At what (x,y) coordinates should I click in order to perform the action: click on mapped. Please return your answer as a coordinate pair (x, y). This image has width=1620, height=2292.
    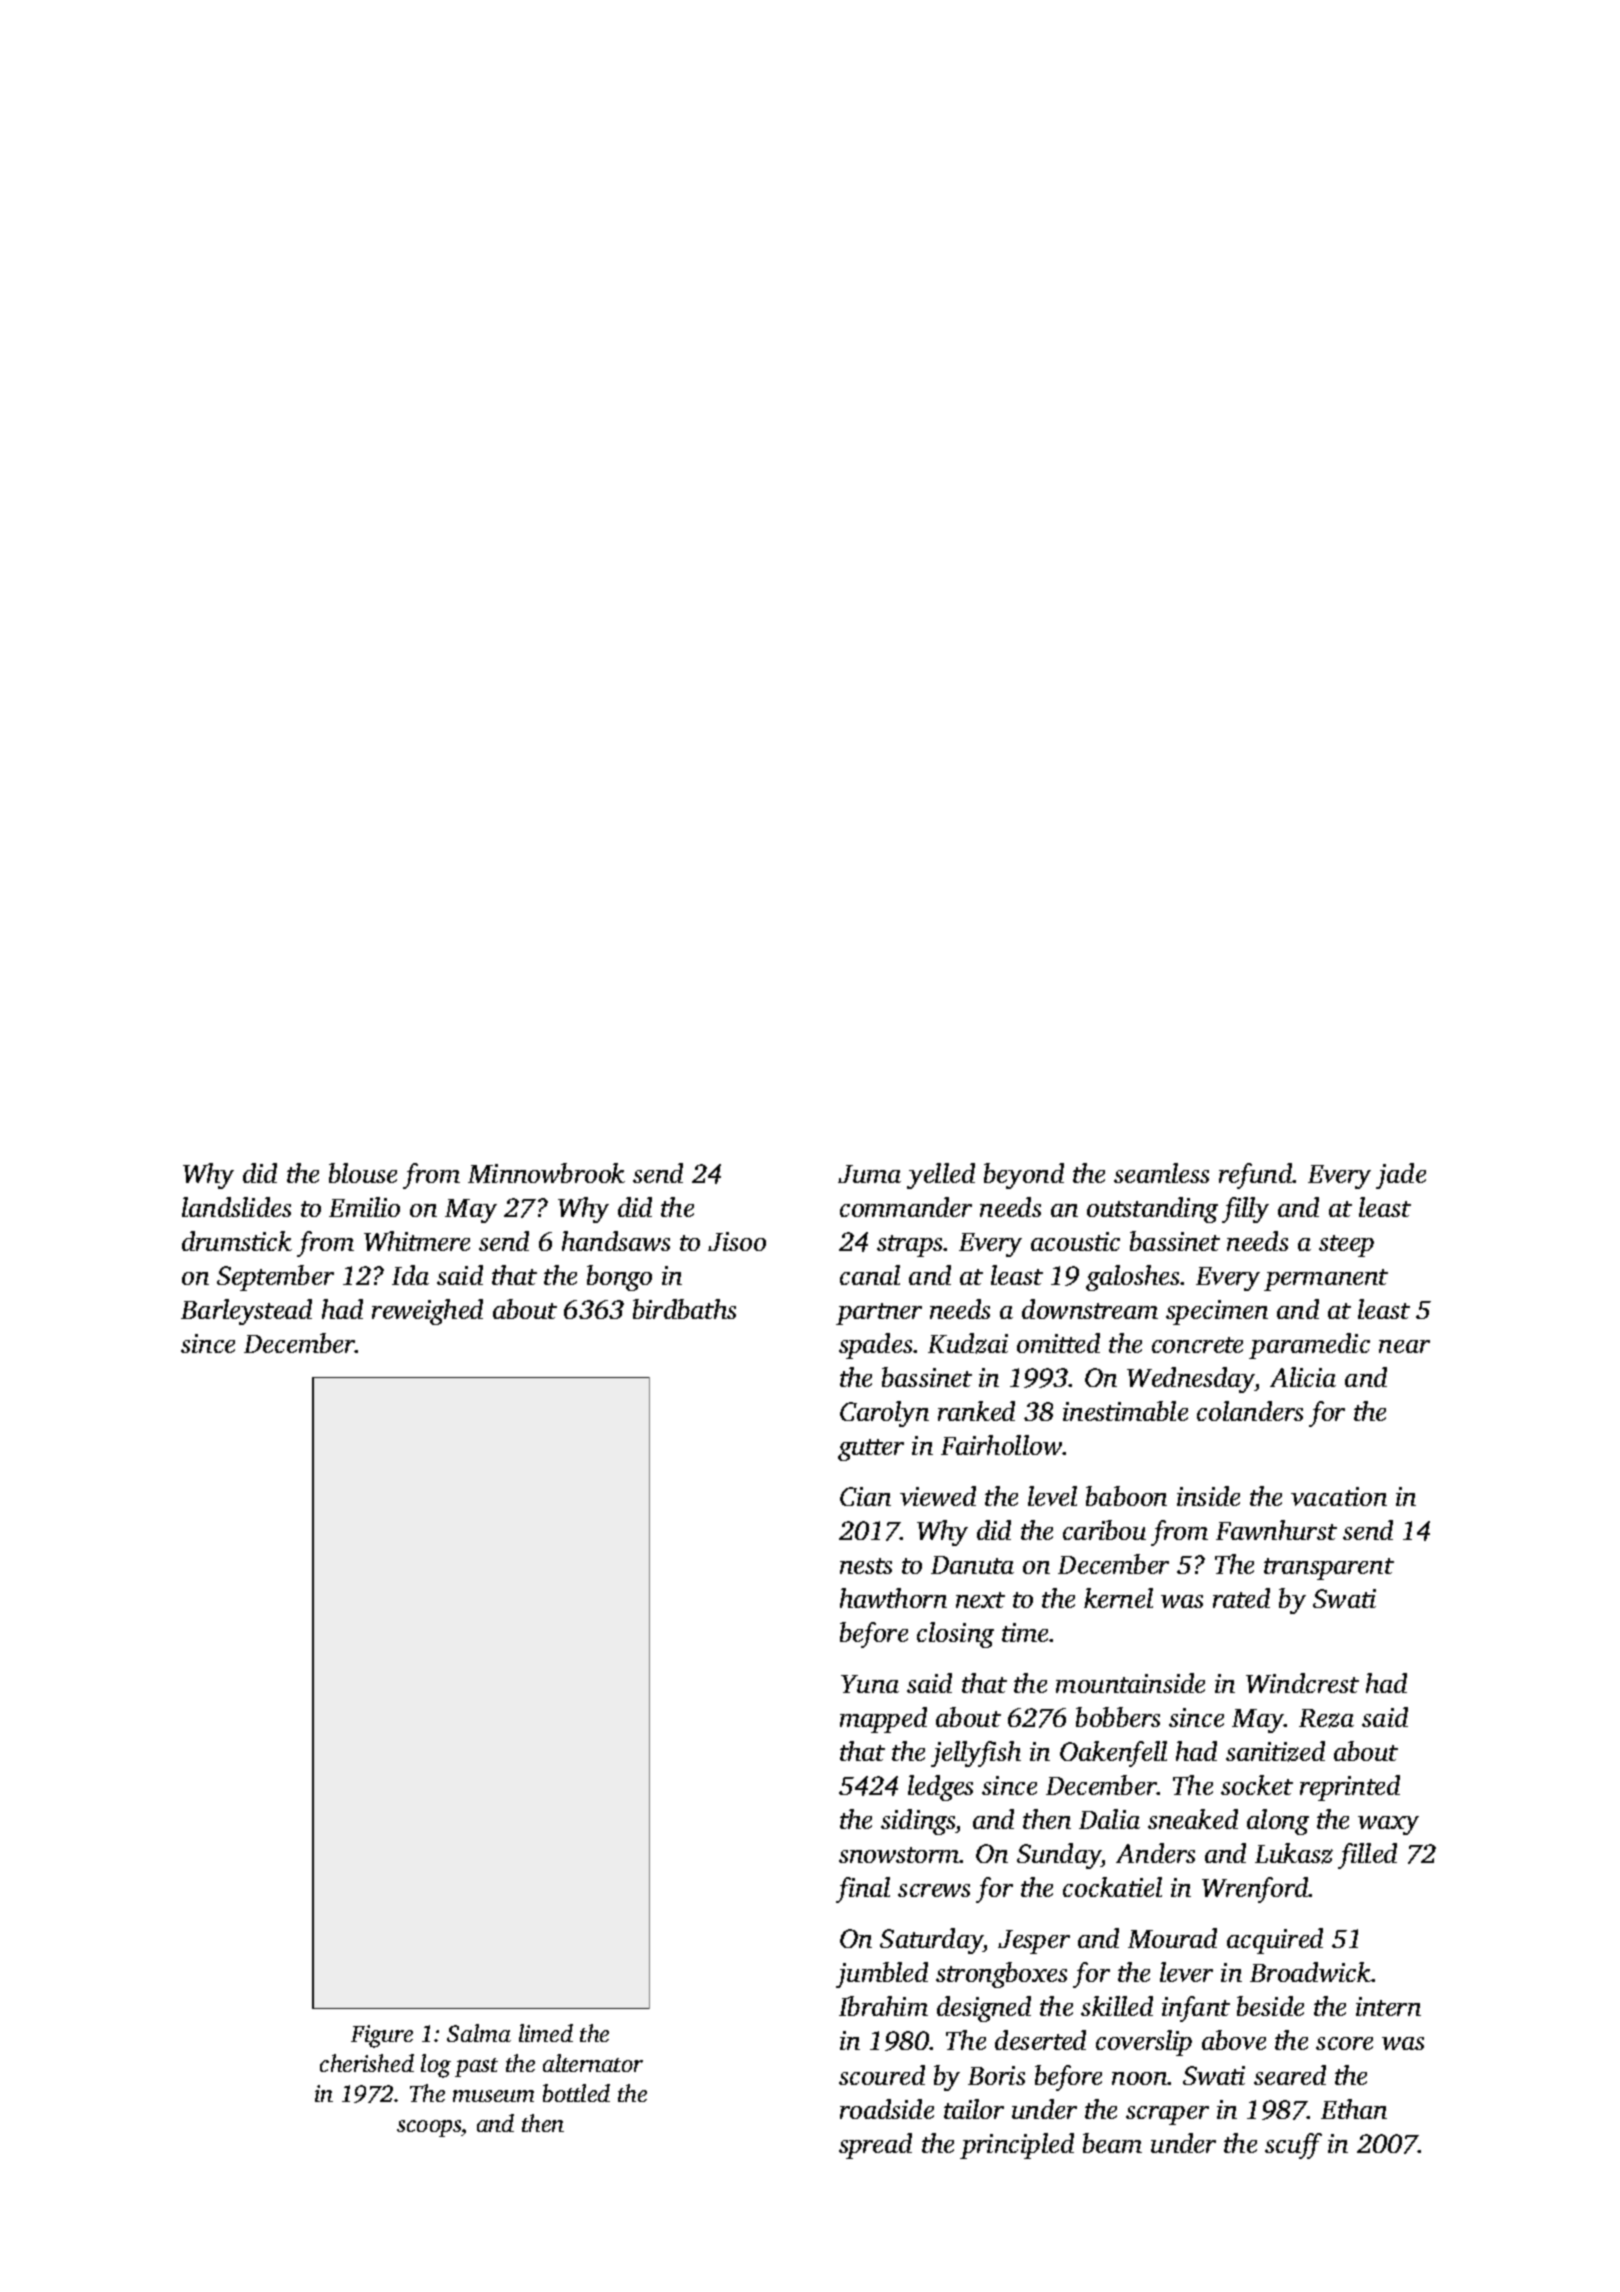
    Looking at the image, I should click on (883, 1720).
